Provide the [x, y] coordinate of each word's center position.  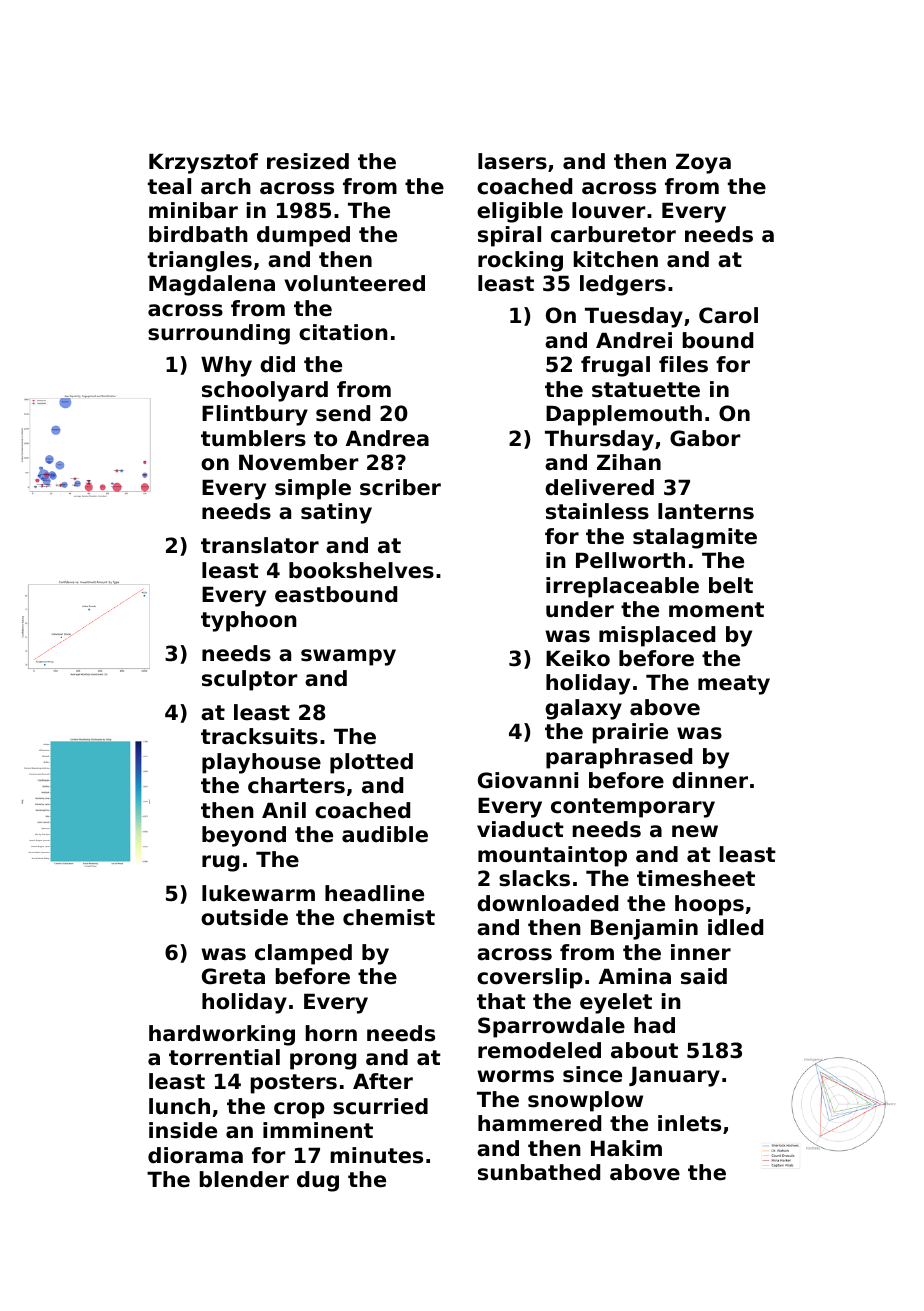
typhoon [249, 621]
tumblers [253, 438]
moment [716, 610]
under [580, 609]
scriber [400, 487]
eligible [520, 212]
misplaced [657, 636]
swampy [348, 657]
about [644, 1050]
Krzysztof [203, 163]
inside [183, 1130]
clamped [303, 954]
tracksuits [259, 736]
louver [609, 210]
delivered [599, 487]
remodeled [539, 1050]
